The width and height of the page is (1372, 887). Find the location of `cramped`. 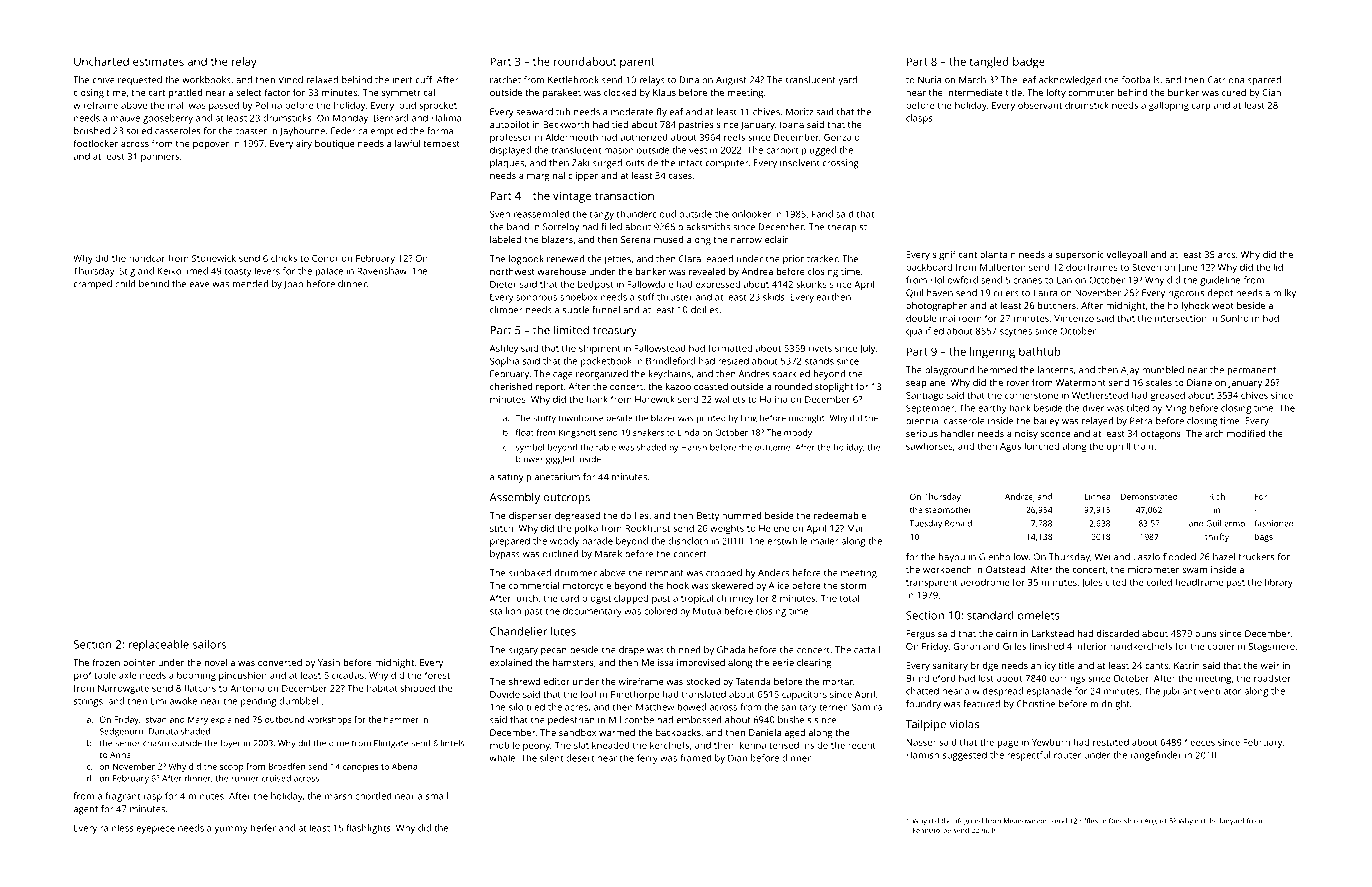

cramped is located at coordinates (93, 285).
